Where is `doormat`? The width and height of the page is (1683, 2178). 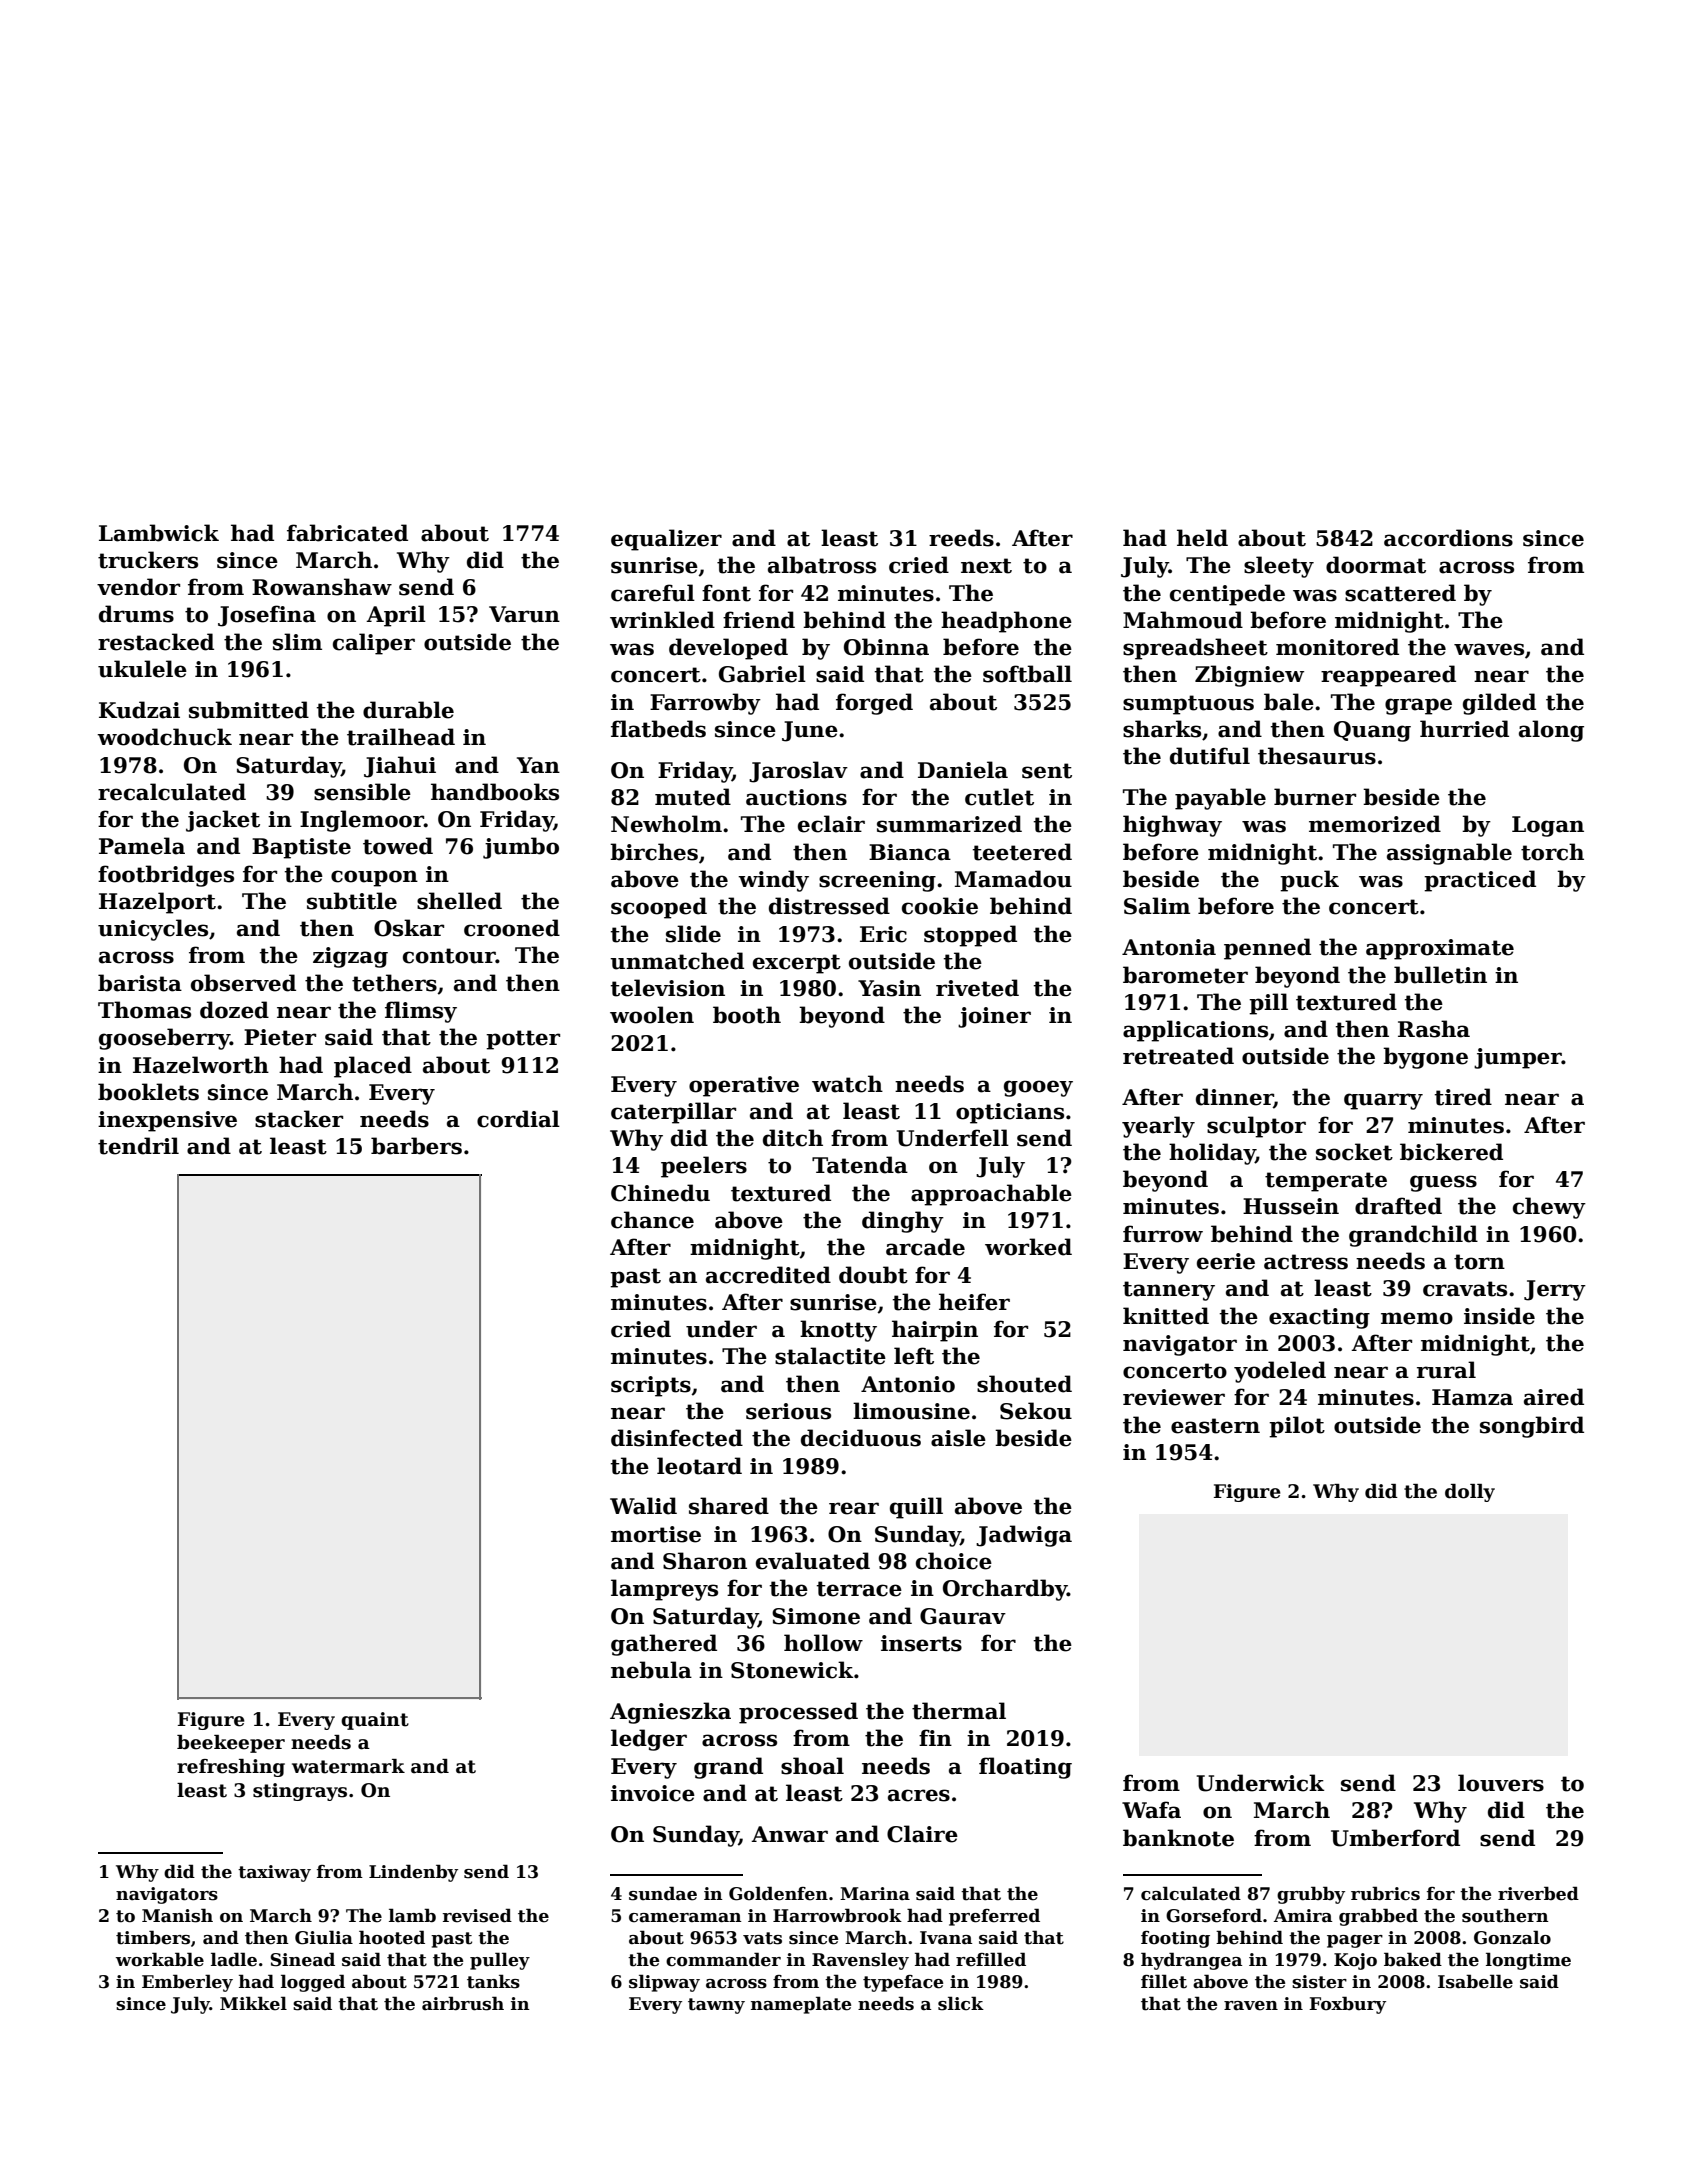 doormat is located at coordinates (1376, 565).
